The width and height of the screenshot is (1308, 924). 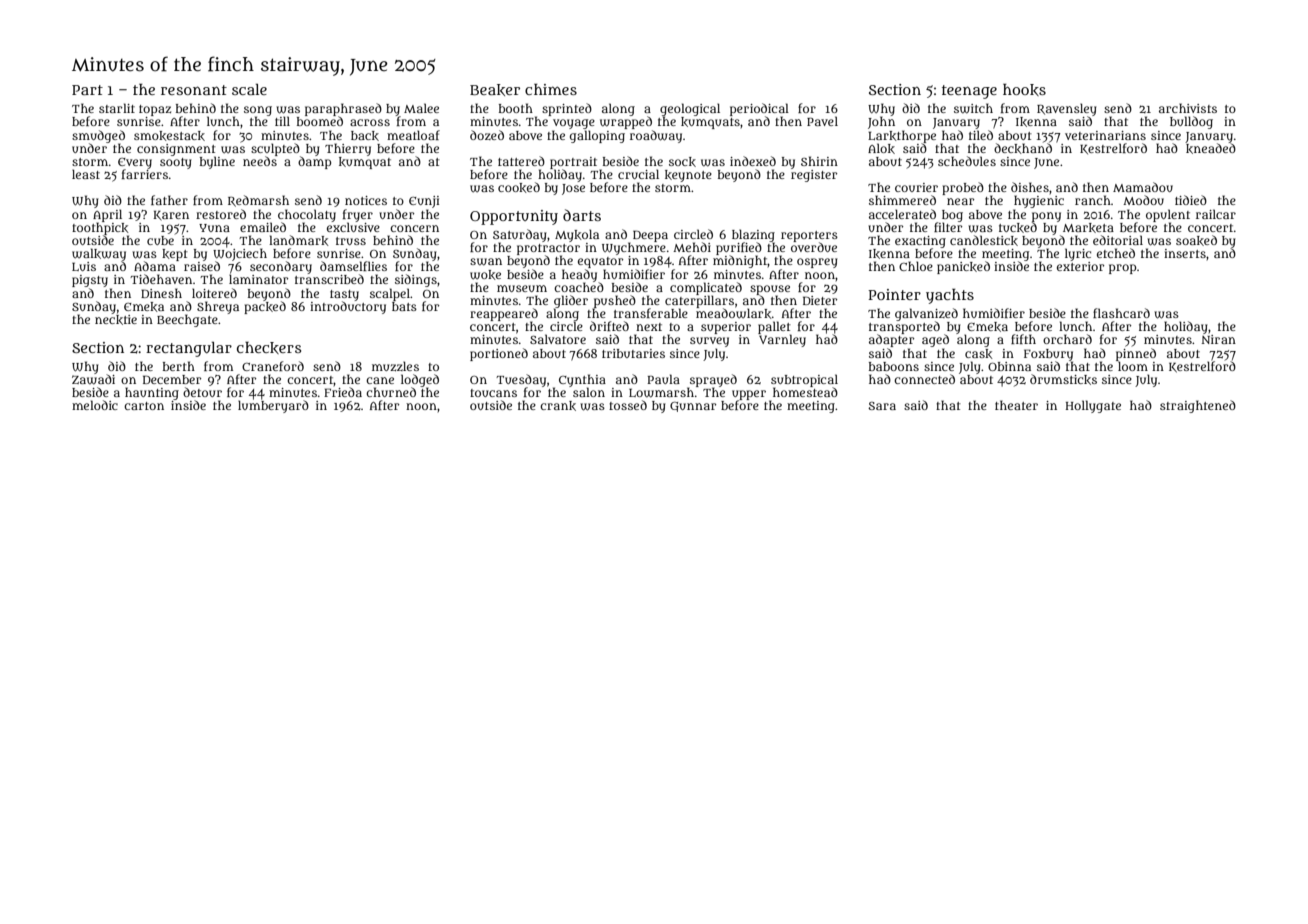 What do you see at coordinates (152, 393) in the screenshot?
I see `haunting` at bounding box center [152, 393].
